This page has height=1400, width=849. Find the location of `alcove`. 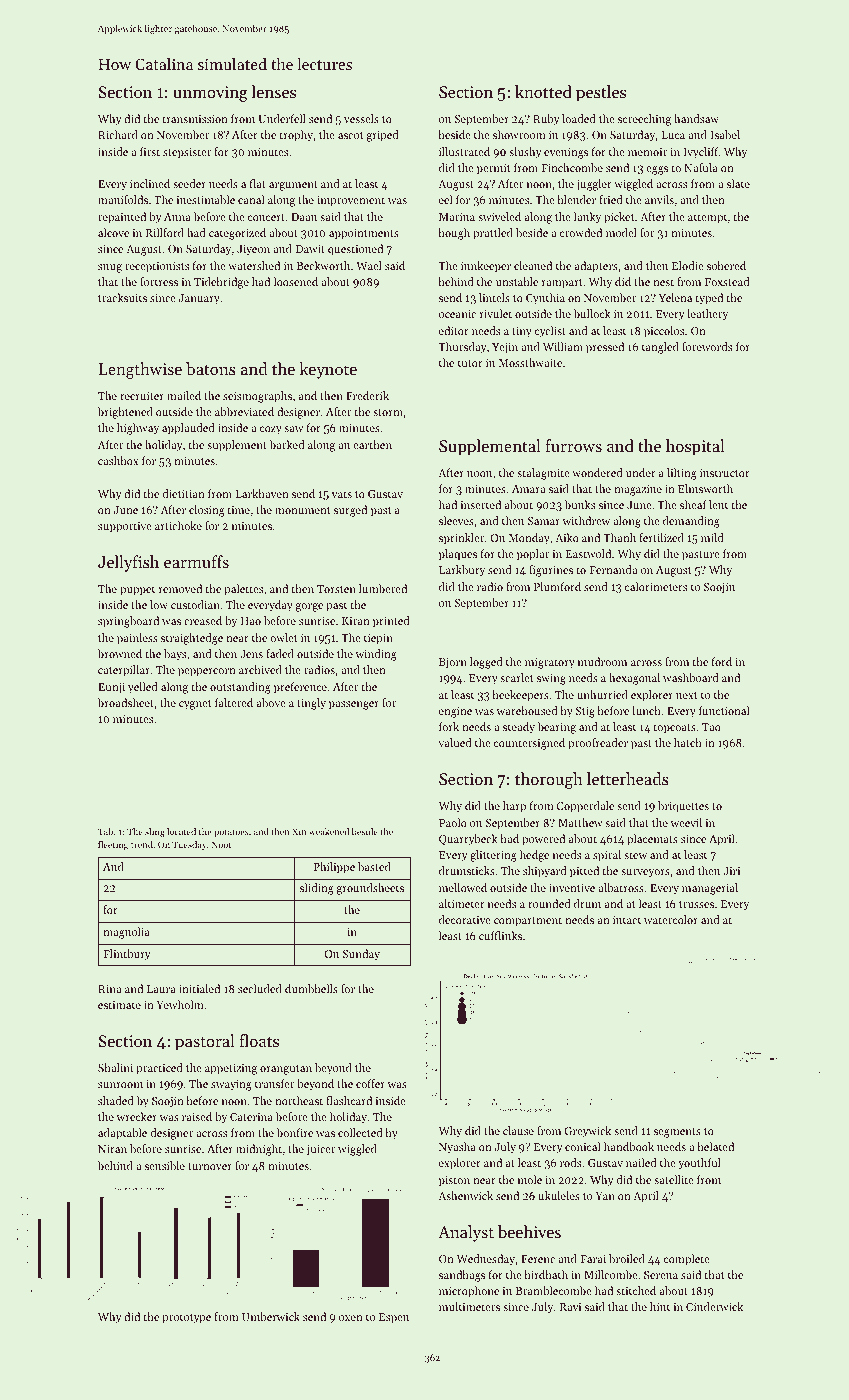

alcove is located at coordinates (113, 232).
